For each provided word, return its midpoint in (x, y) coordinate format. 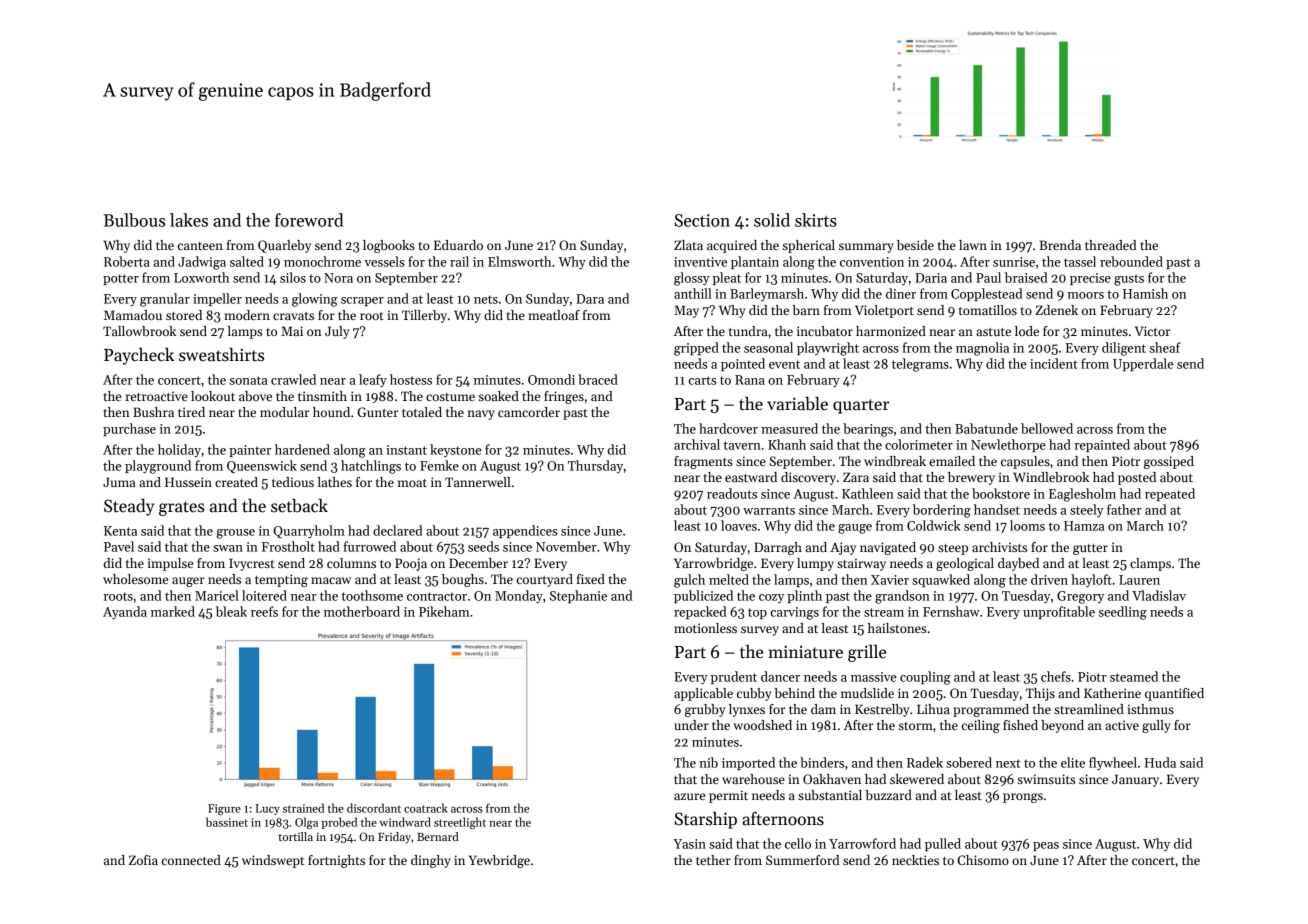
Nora (338, 278)
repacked (700, 612)
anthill (693, 293)
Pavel (119, 546)
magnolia (982, 349)
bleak (231, 611)
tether (713, 860)
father (1124, 509)
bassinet (227, 822)
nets (486, 299)
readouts (732, 493)
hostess (411, 379)
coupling (925, 678)
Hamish (1145, 293)
